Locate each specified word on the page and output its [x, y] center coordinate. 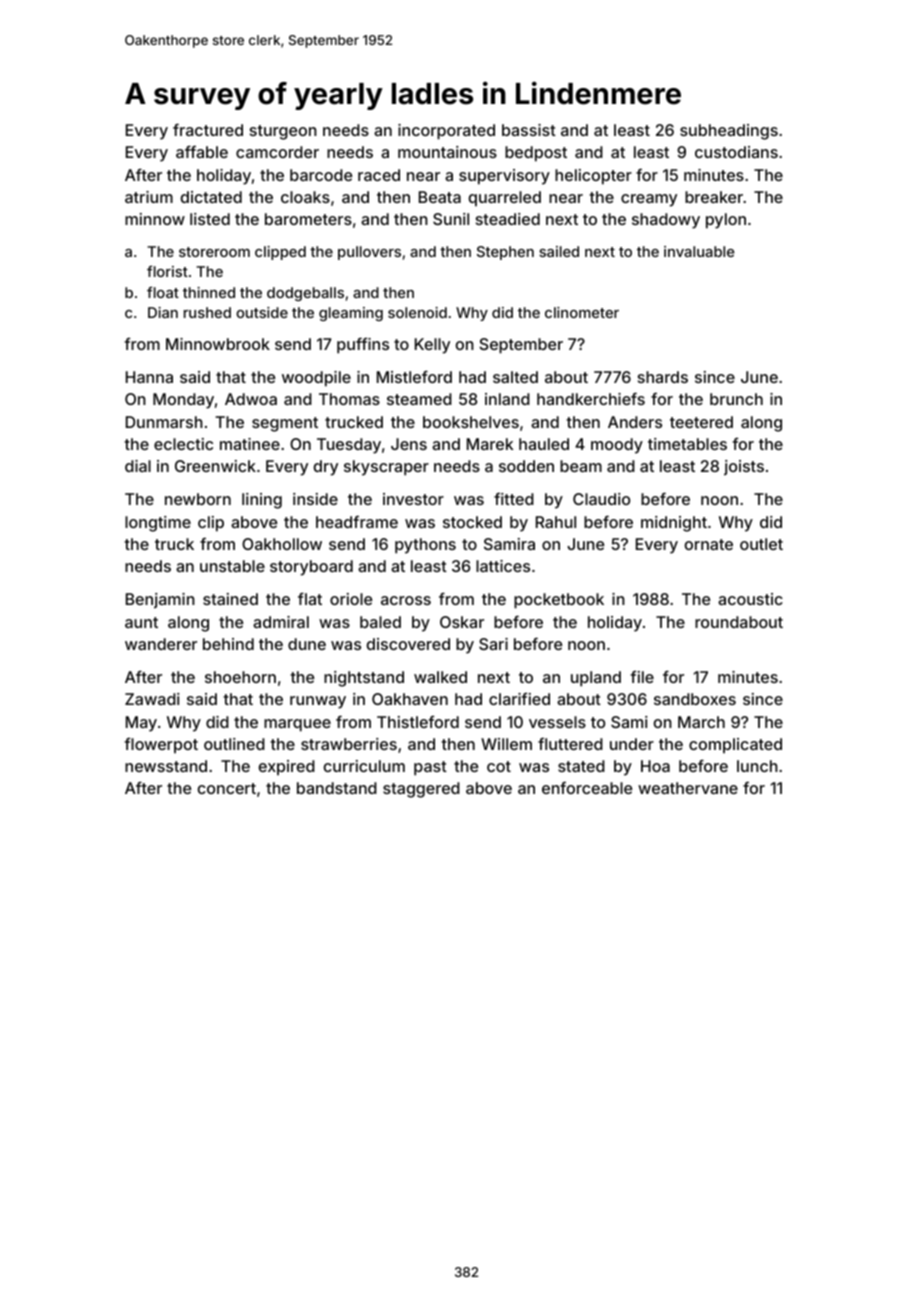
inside [315, 499]
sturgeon [283, 132]
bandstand [337, 788]
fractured [208, 129]
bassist [529, 130]
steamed [419, 399]
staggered [421, 790]
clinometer [582, 312]
